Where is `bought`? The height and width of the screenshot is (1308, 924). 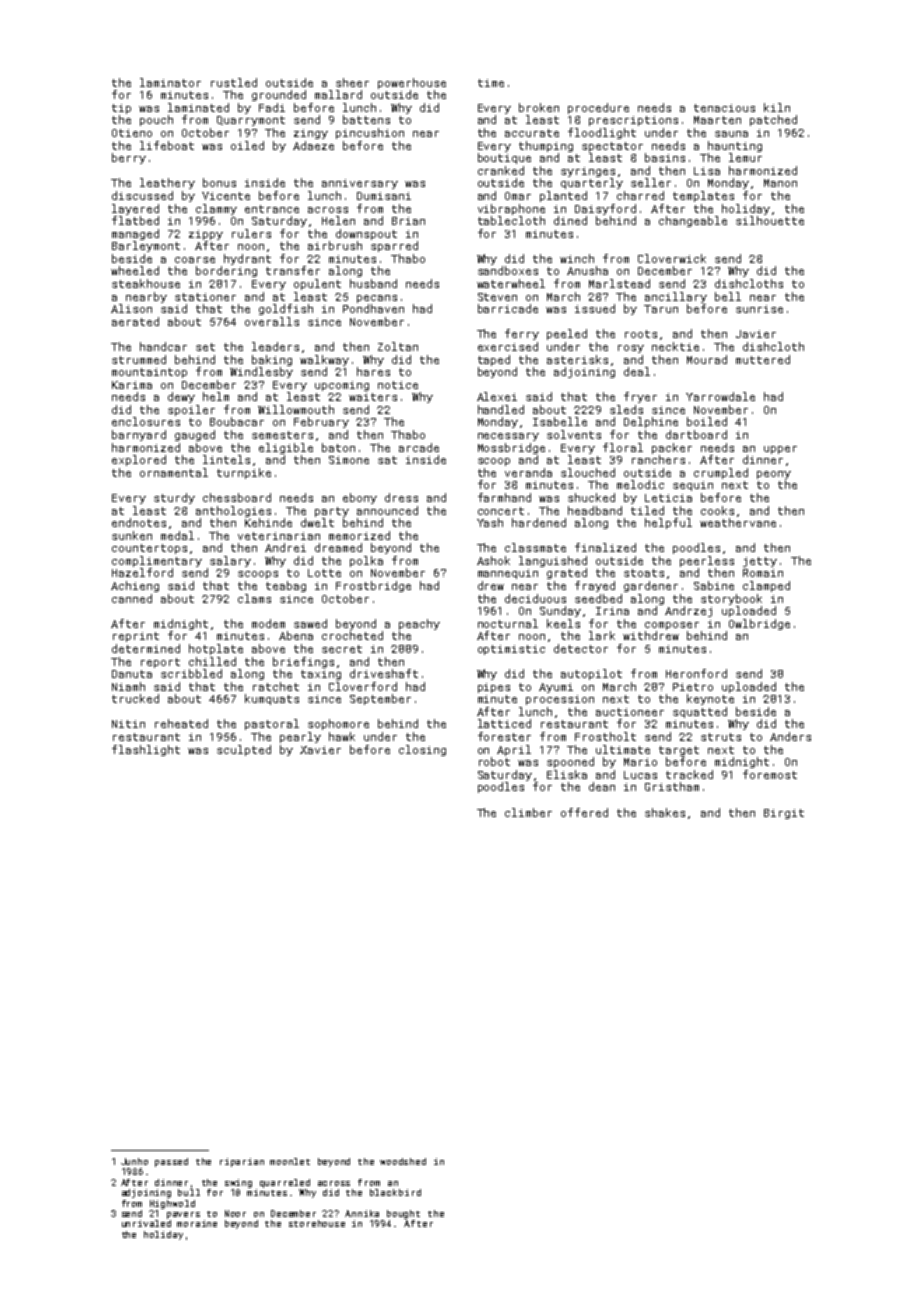 bought is located at coordinates (403, 1214).
